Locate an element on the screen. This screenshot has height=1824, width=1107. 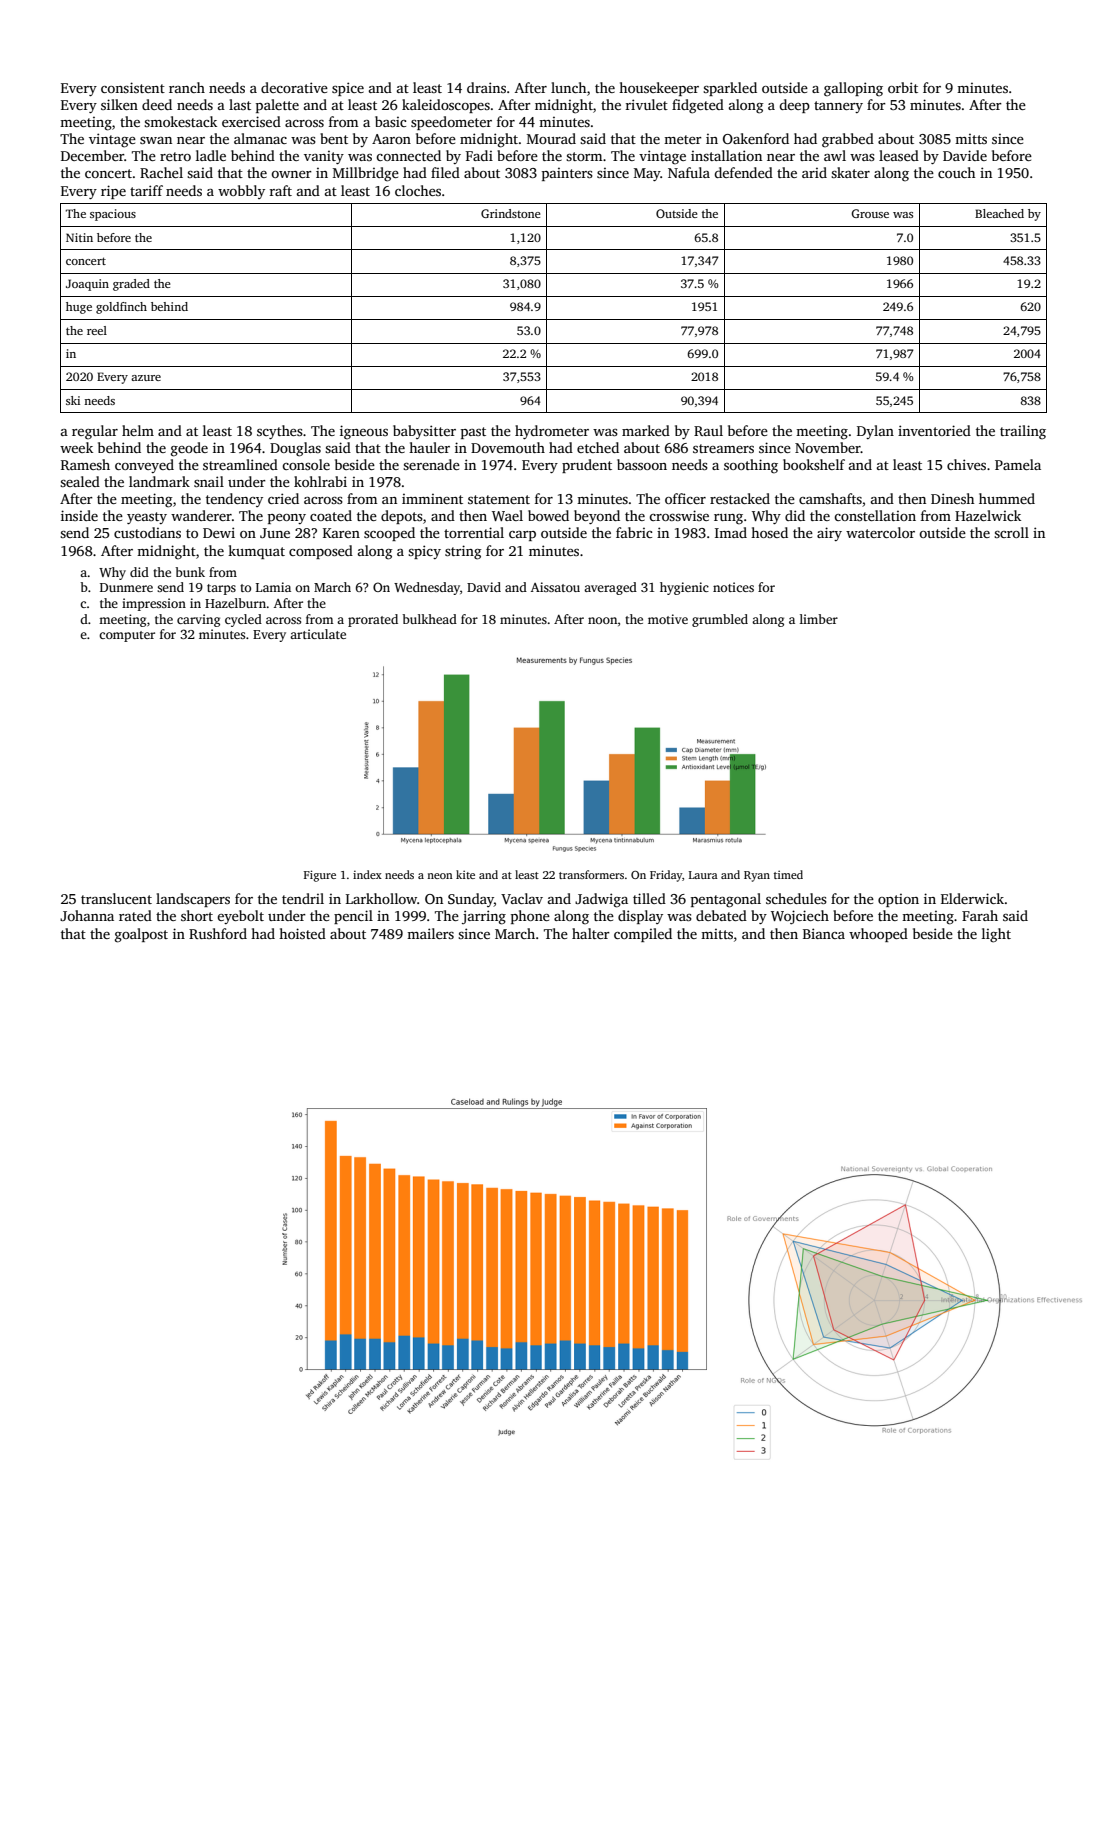
constellation is located at coordinates (875, 515).
